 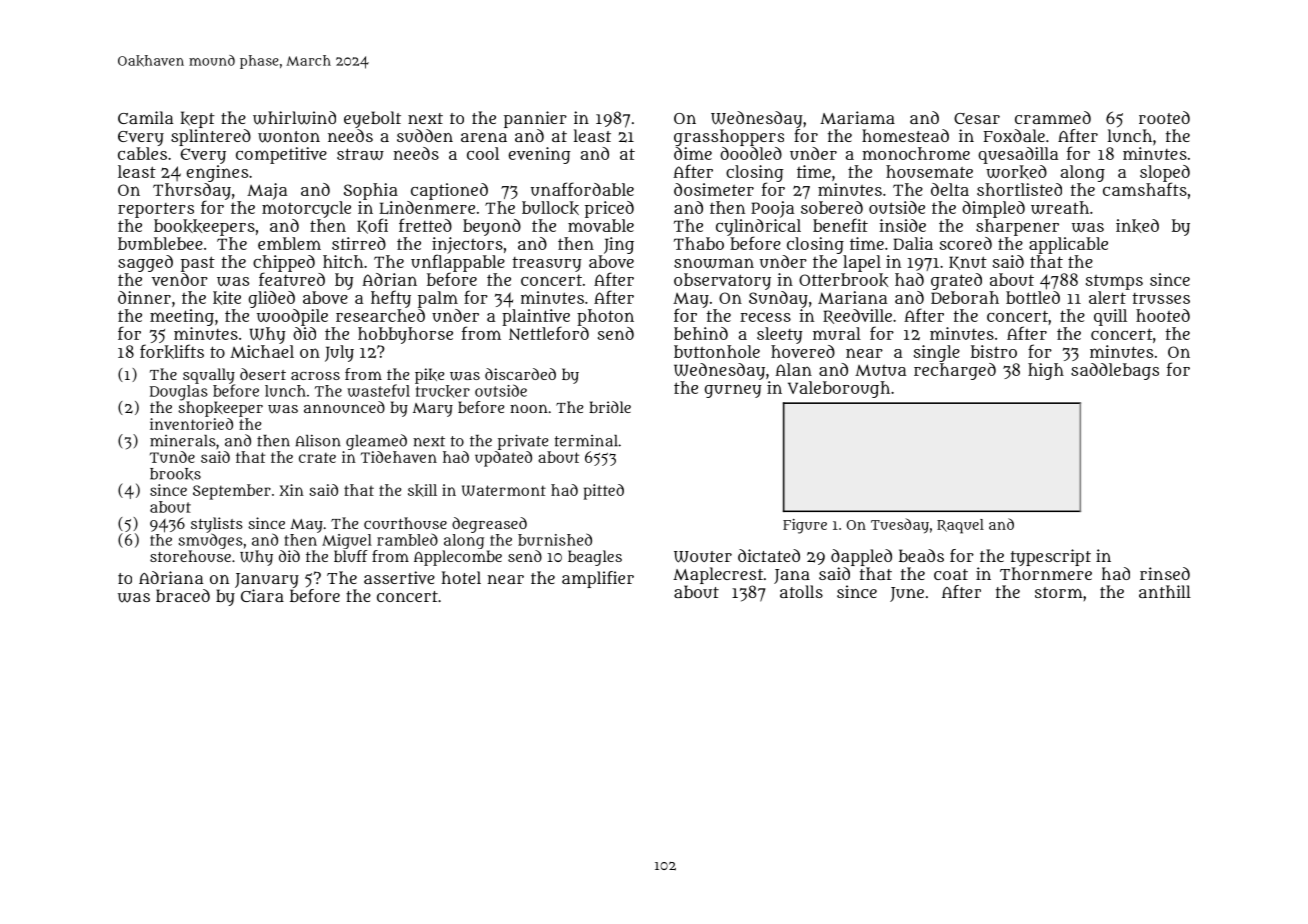 What do you see at coordinates (263, 374) in the page?
I see `desert` at bounding box center [263, 374].
